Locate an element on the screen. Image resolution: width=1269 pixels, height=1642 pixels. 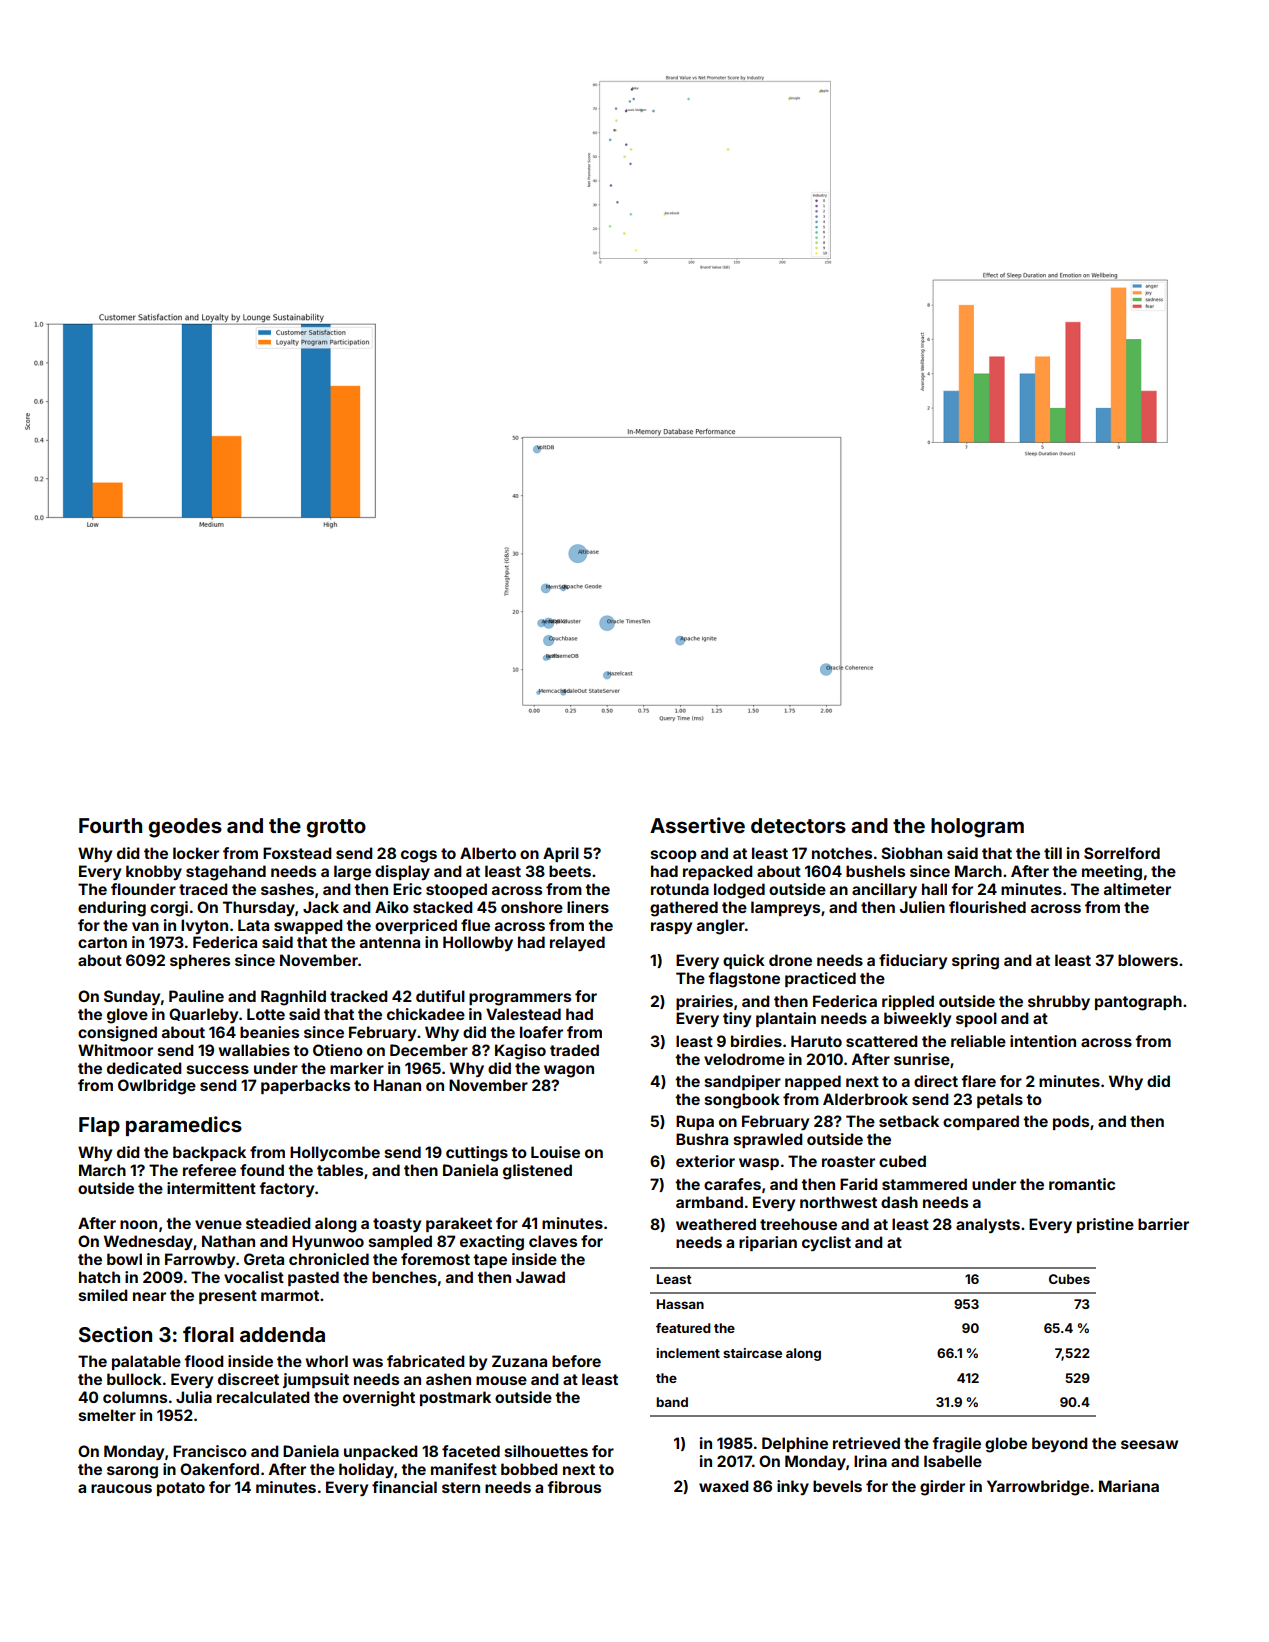
hologram is located at coordinates (977, 828).
